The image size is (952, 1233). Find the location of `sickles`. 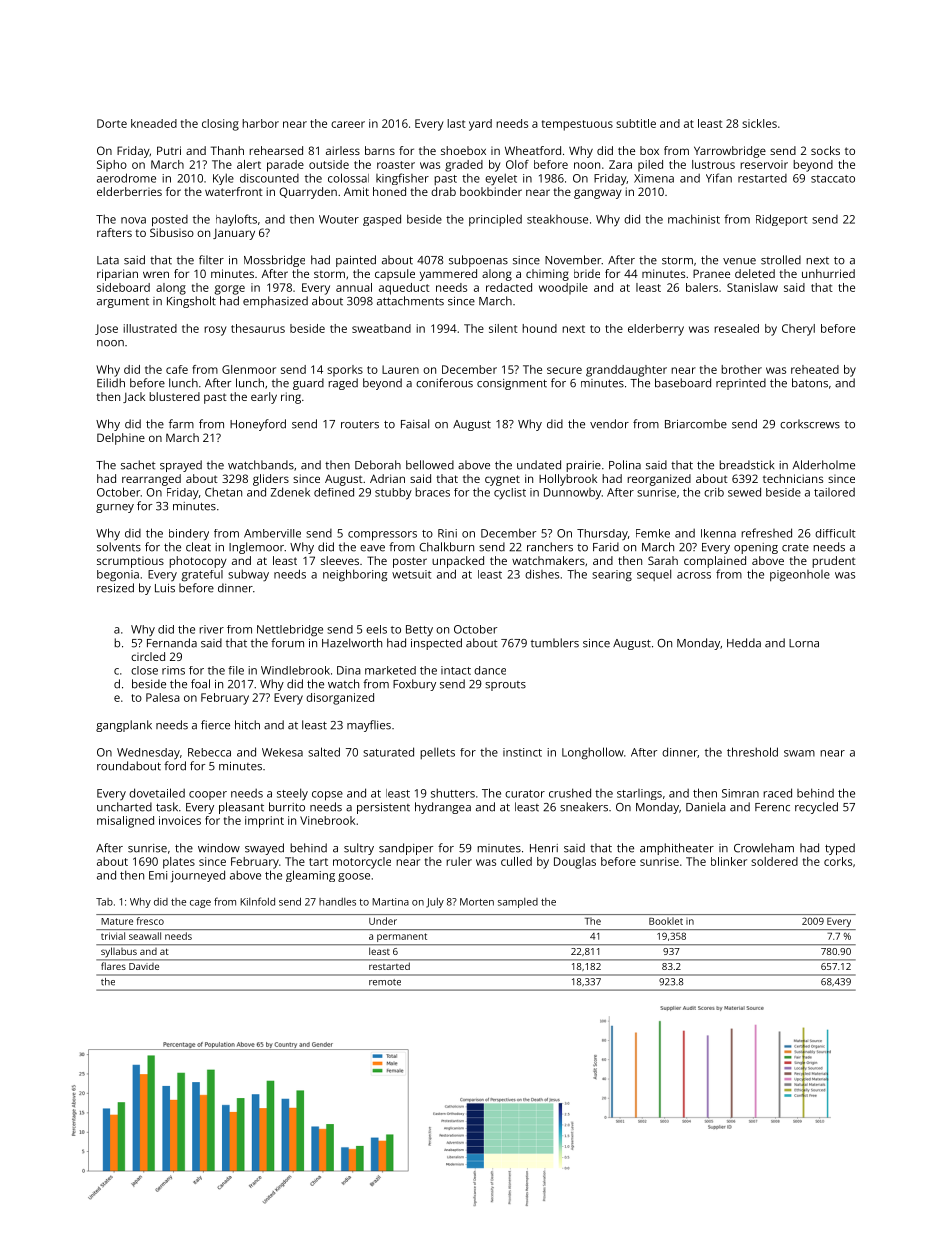

sickles is located at coordinates (759, 123).
